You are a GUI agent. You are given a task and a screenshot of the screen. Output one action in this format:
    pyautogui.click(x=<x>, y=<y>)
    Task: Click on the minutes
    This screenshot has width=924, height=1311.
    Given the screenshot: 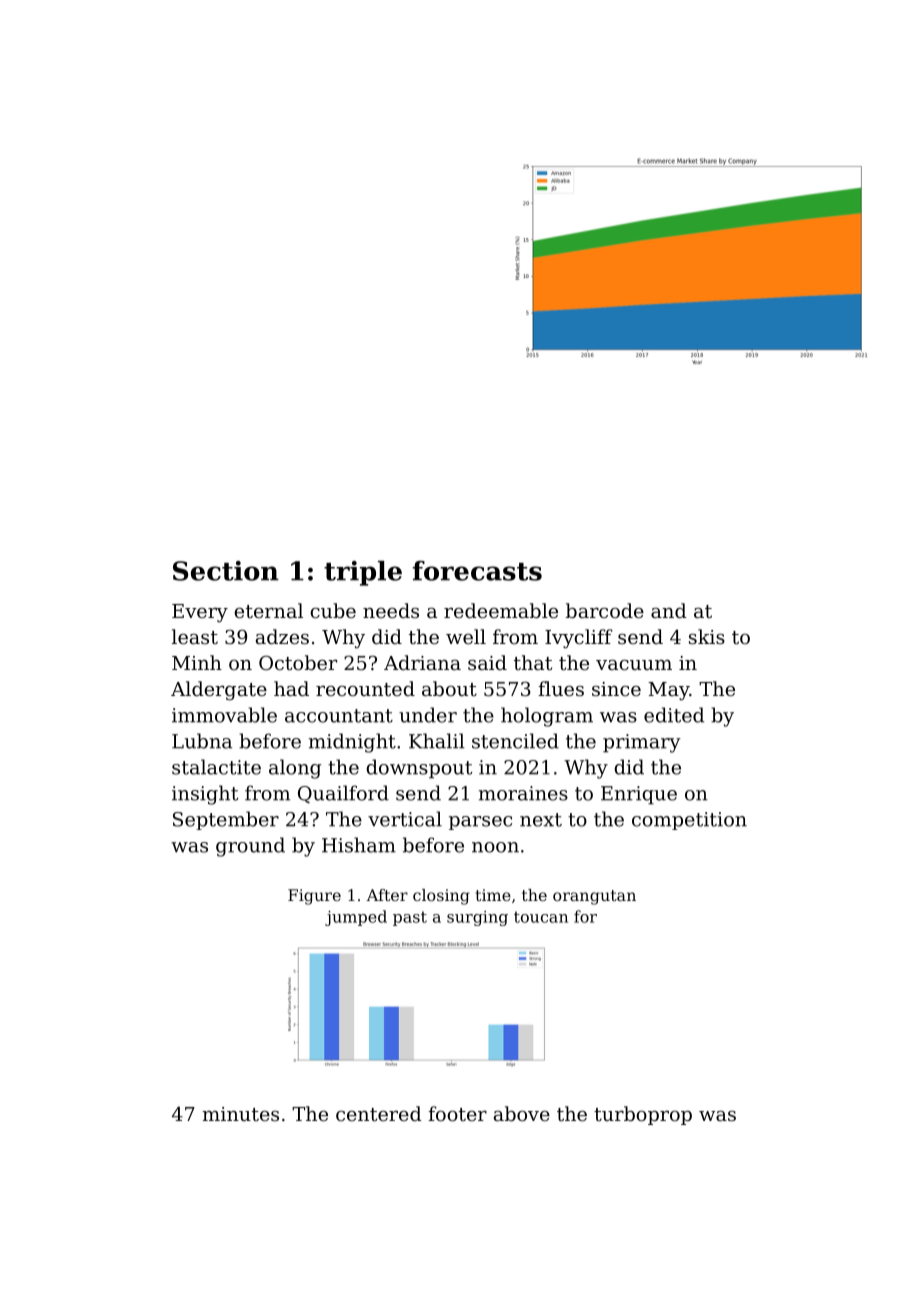 What is the action you would take?
    pyautogui.click(x=240, y=1114)
